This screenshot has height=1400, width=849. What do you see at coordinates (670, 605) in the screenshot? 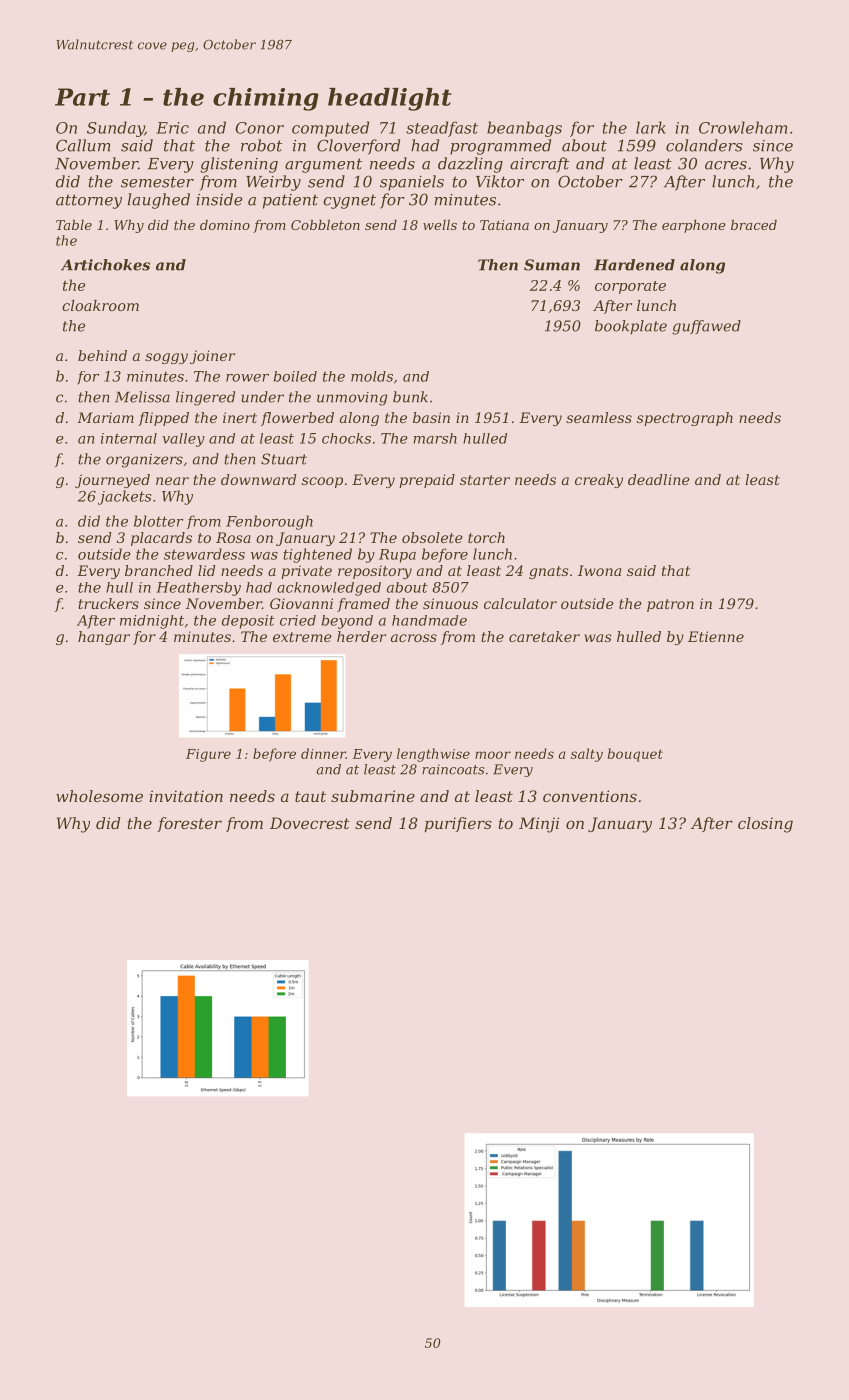
I see `patron` at bounding box center [670, 605].
